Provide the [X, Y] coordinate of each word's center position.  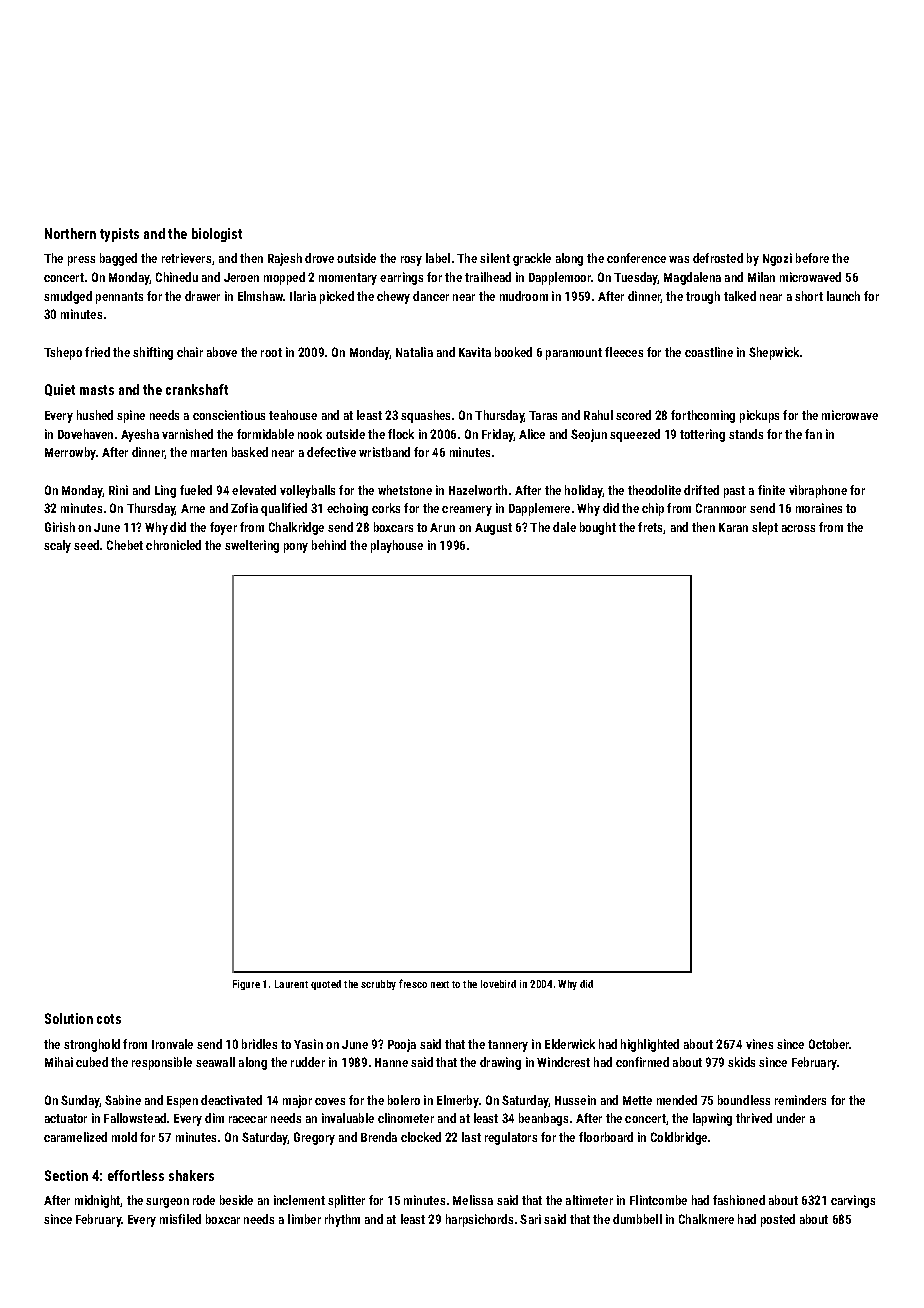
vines [759, 1044]
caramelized [75, 1137]
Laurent [291, 984]
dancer [431, 296]
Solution [69, 1018]
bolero [404, 1100]
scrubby [378, 985]
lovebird [498, 984]
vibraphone [818, 491]
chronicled [173, 545]
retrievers [186, 258]
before [812, 258]
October [829, 1044]
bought [598, 528]
